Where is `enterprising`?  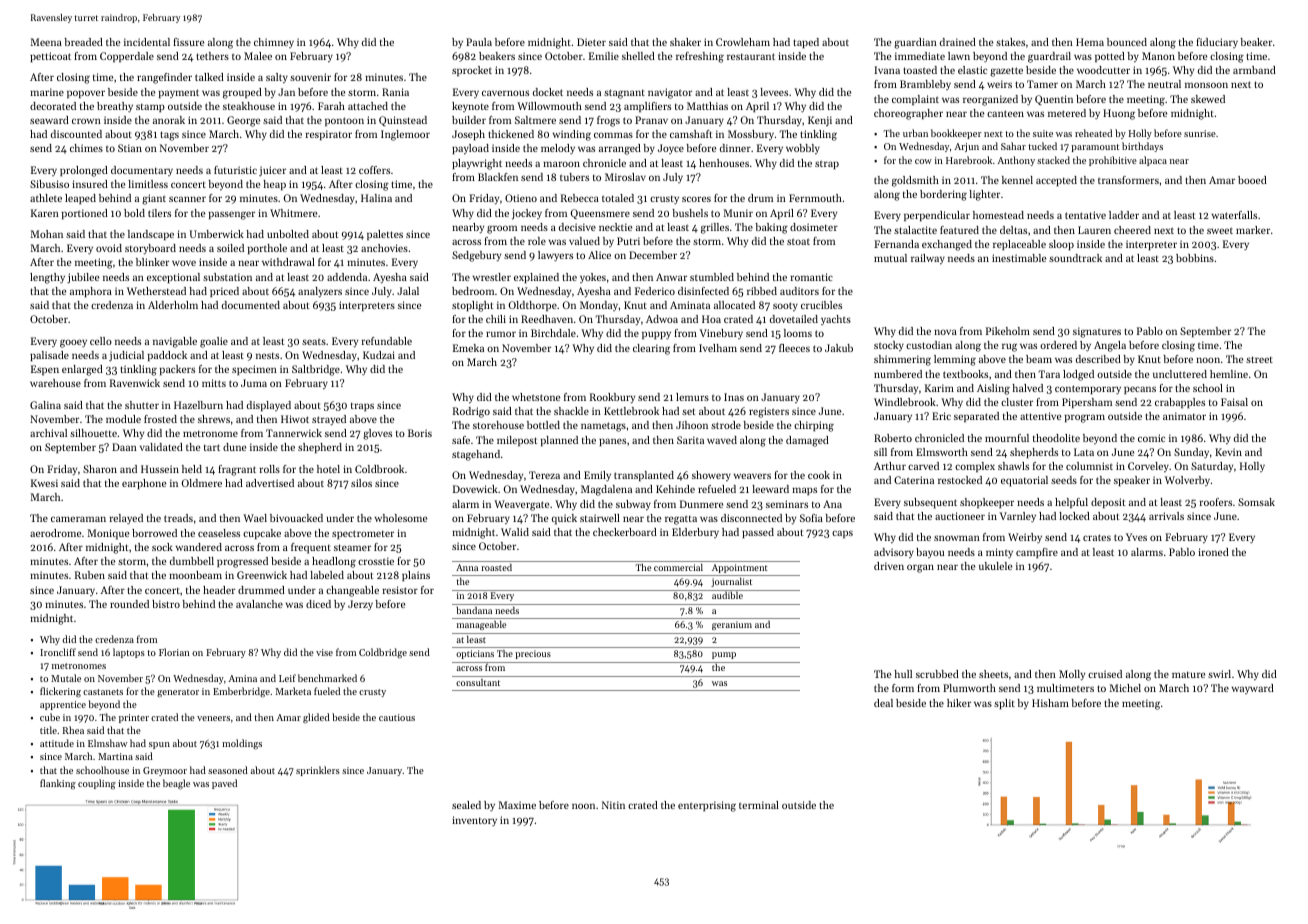
enterprising is located at coordinates (707, 806).
